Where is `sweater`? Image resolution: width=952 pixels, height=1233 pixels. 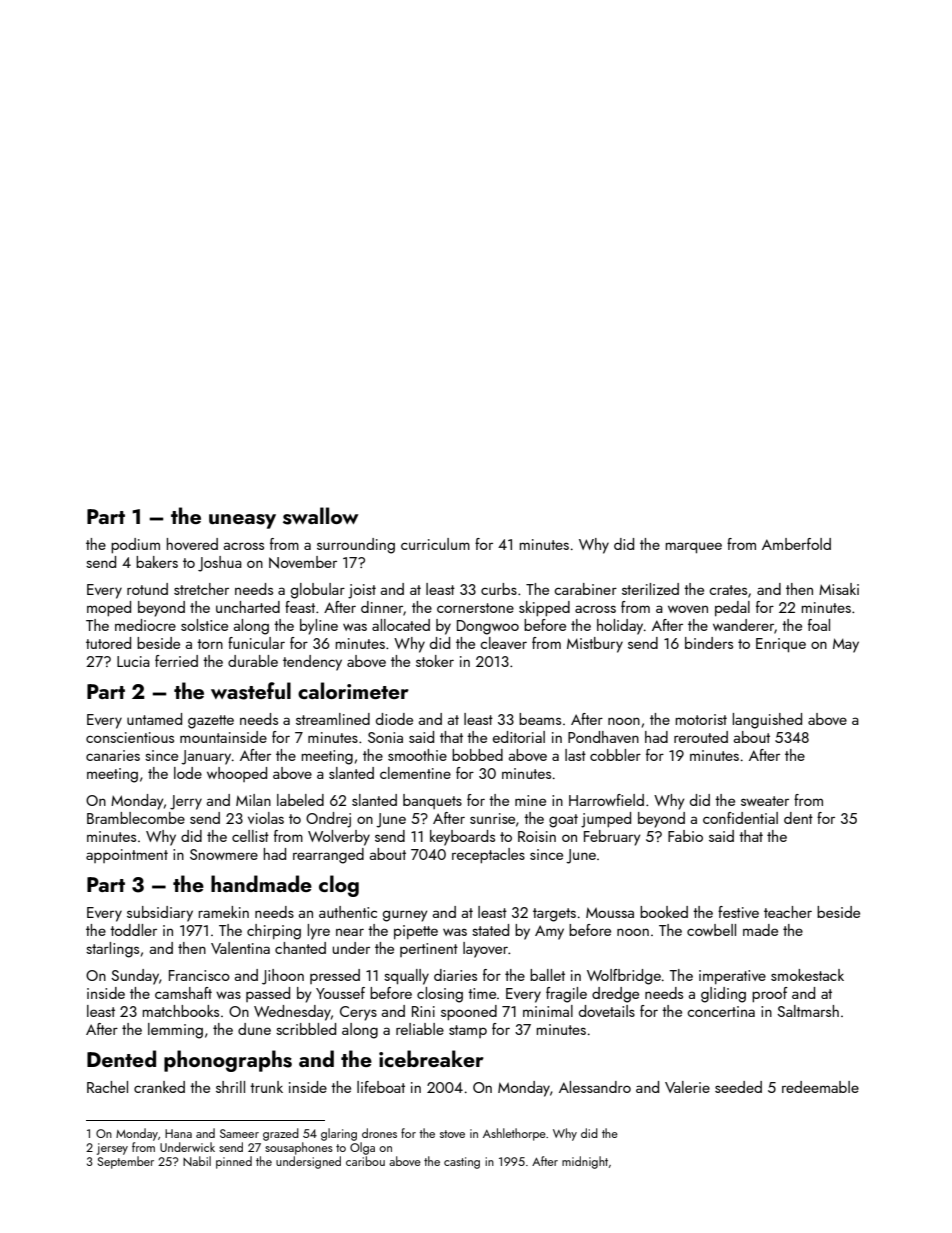 sweater is located at coordinates (765, 801).
